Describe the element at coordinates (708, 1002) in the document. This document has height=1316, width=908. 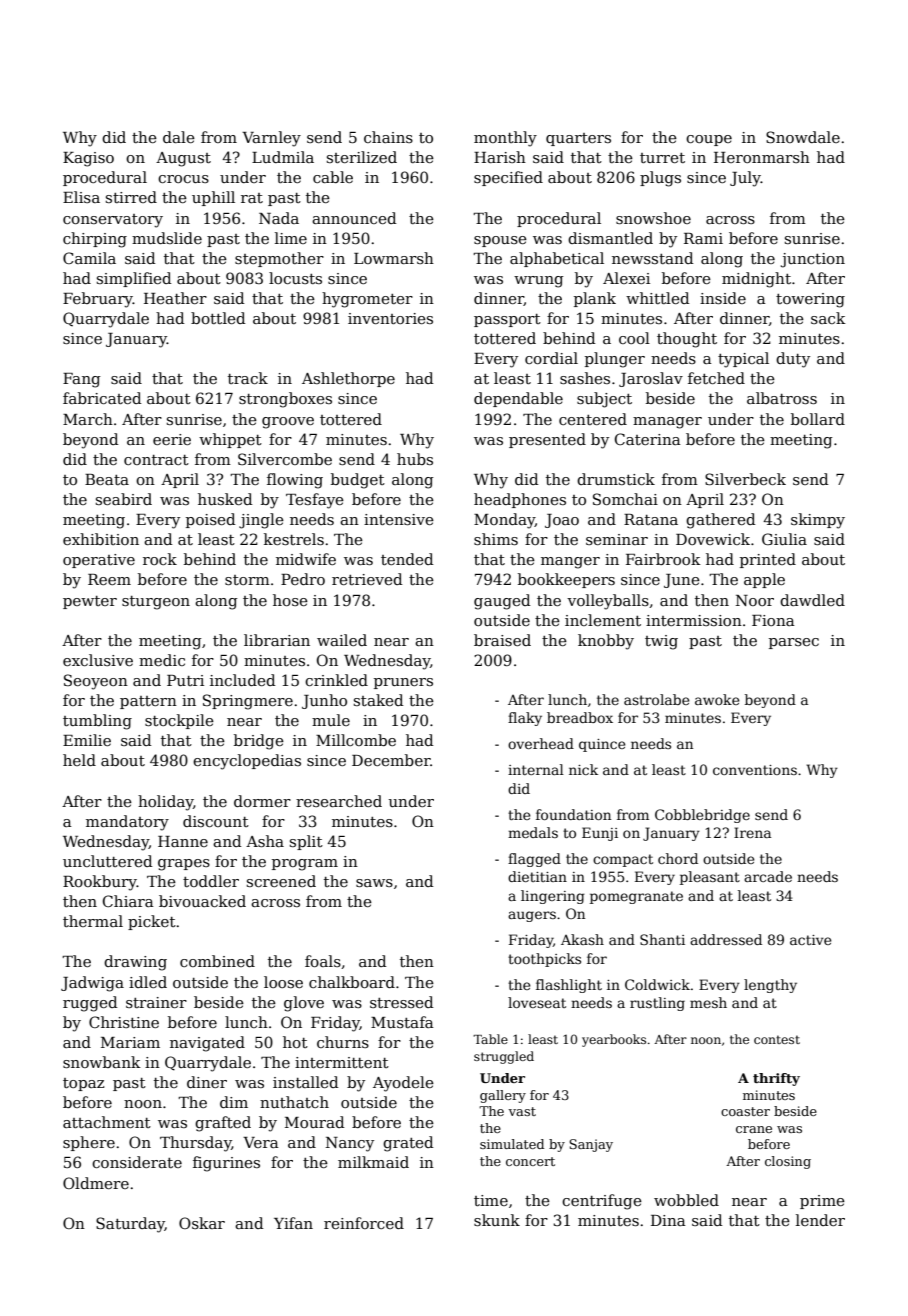
I see `mesh` at that location.
